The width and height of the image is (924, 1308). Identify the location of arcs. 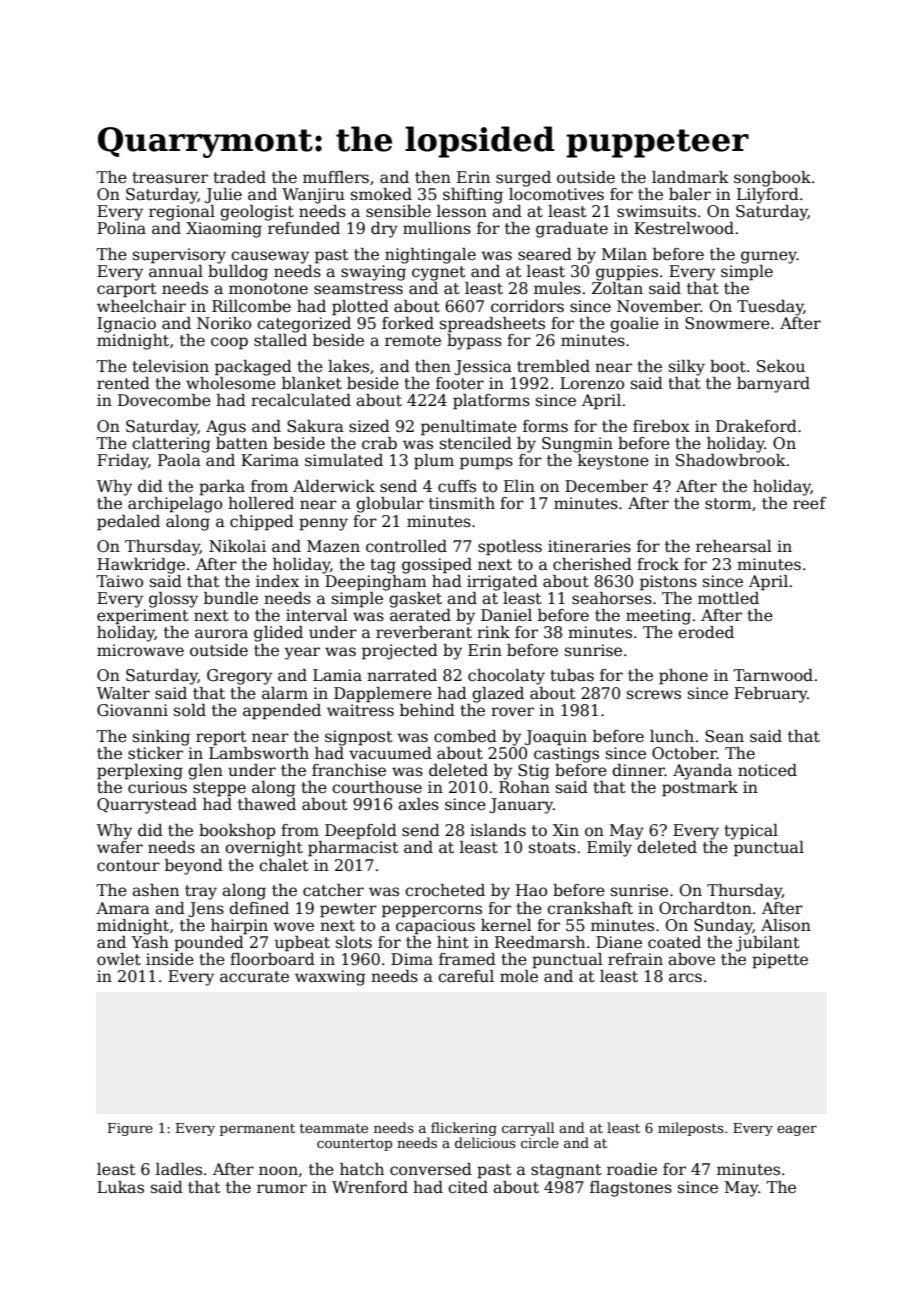
(685, 978).
